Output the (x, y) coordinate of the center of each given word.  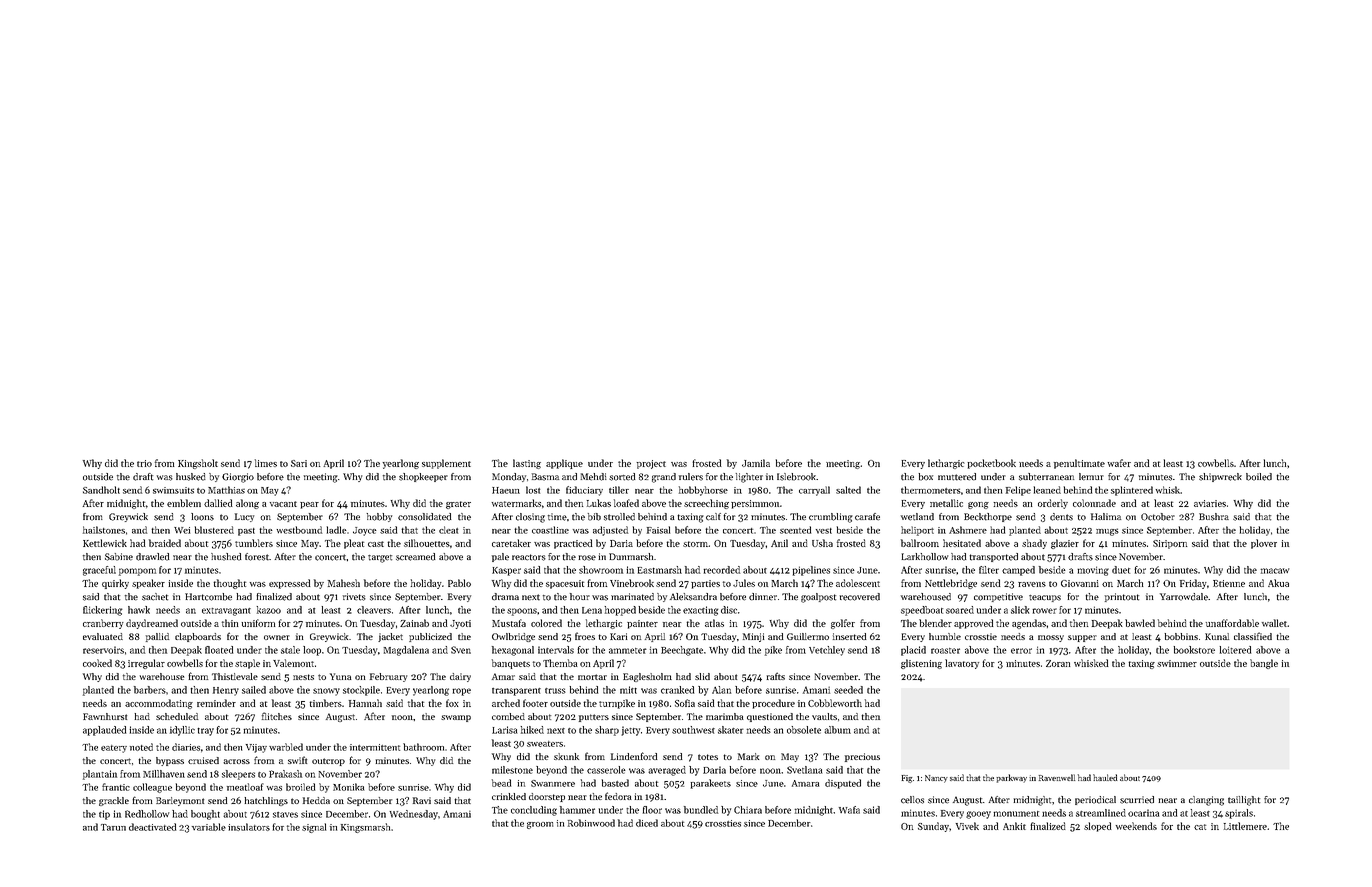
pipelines (811, 571)
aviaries (1210, 503)
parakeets (710, 784)
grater (458, 505)
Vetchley (827, 651)
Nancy (936, 779)
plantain (100, 775)
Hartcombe (208, 597)
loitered (1235, 650)
